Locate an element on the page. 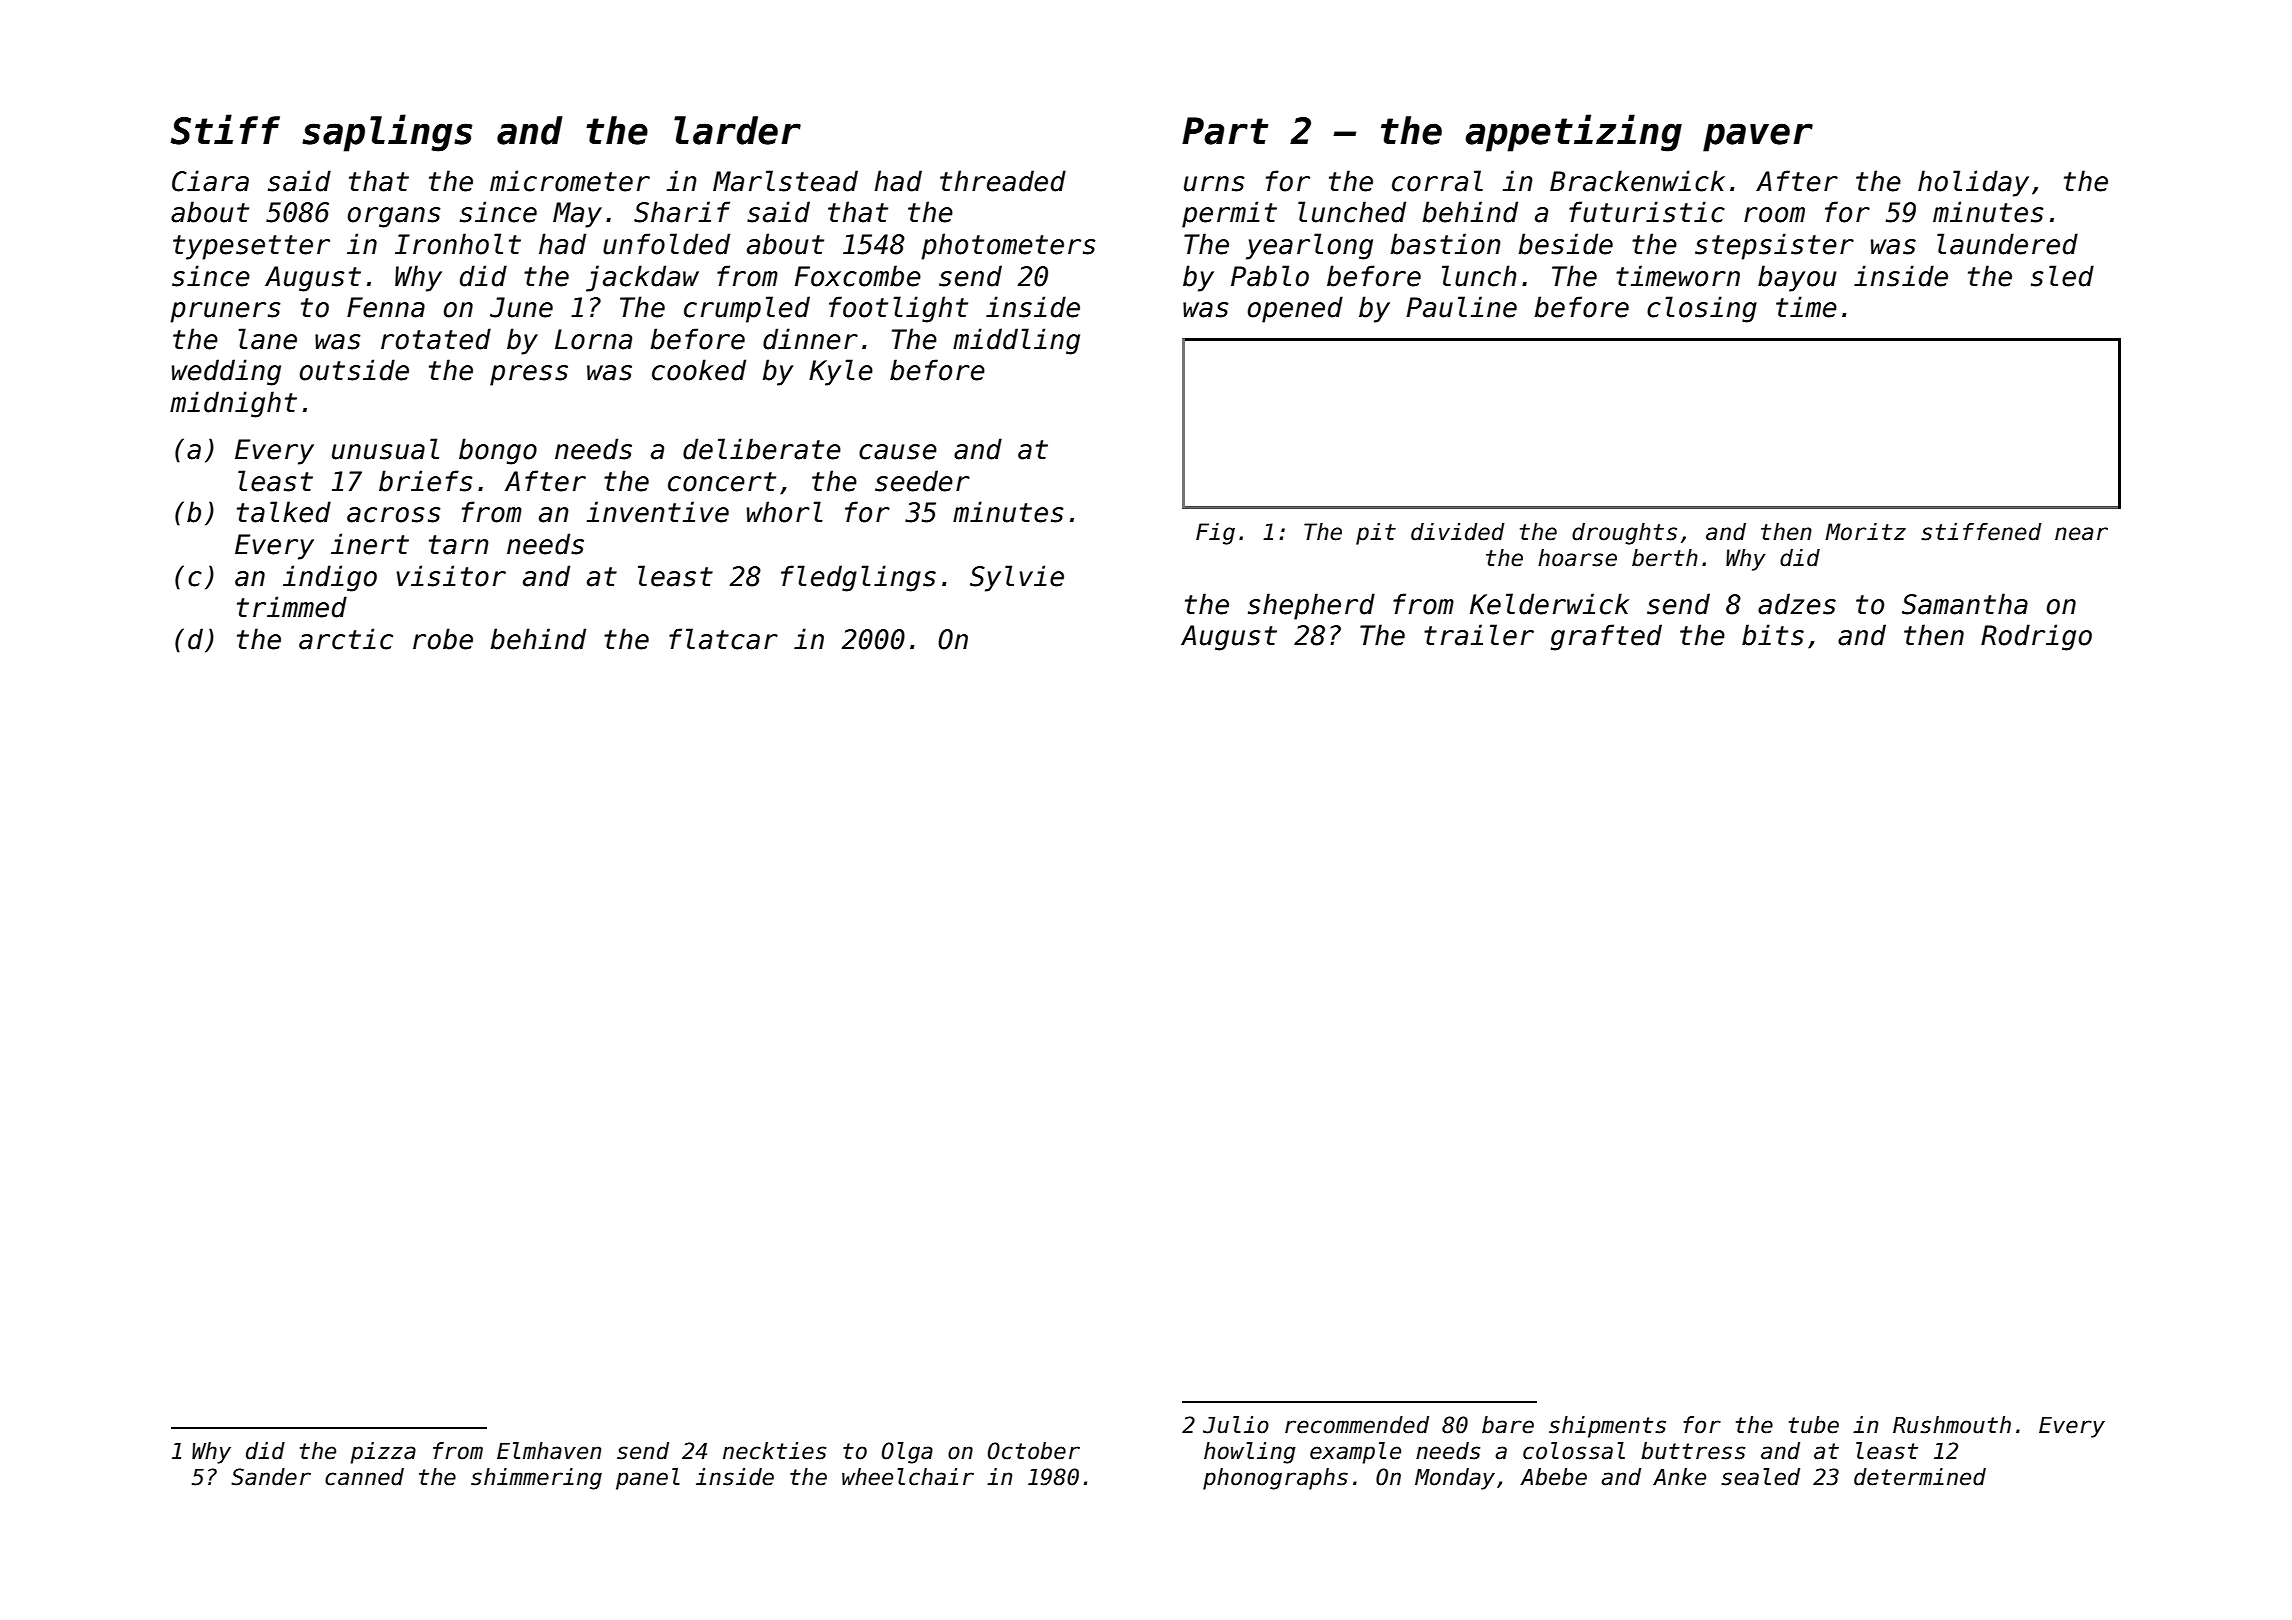 This page has width=2292, height=1620. Sander is located at coordinates (271, 1477).
